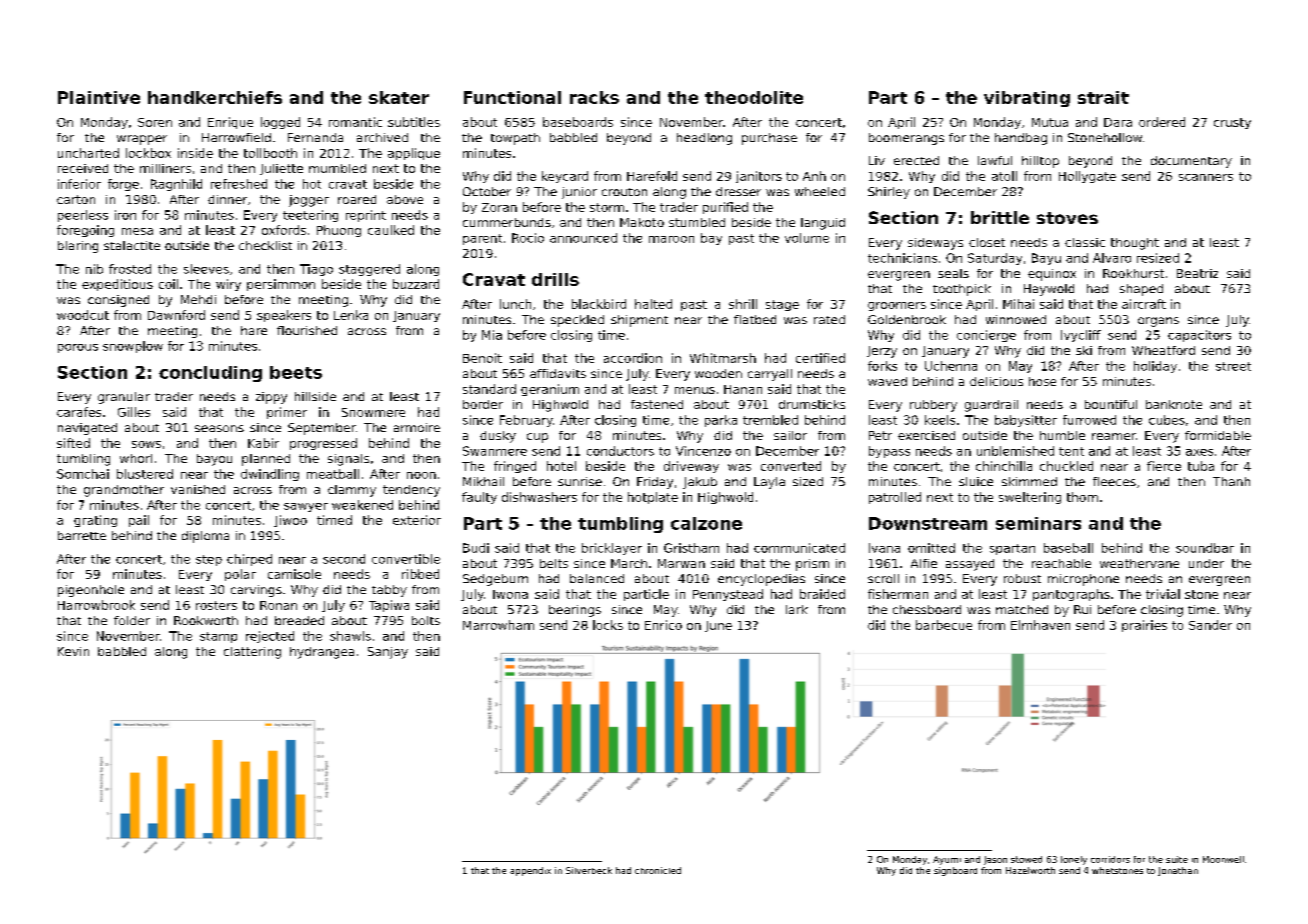  I want to click on consigned, so click(118, 301).
